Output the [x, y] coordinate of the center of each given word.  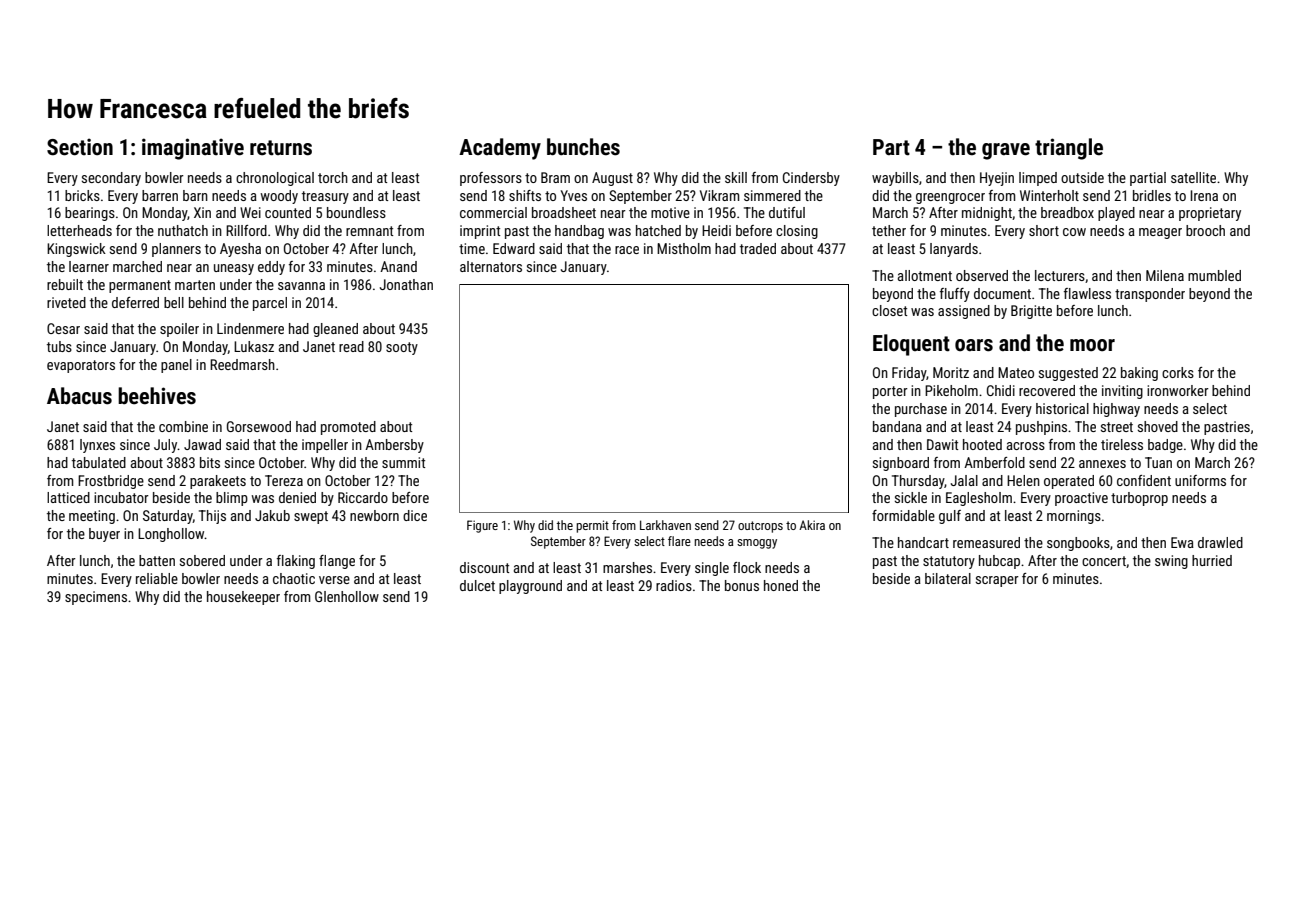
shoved [1158, 426]
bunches [583, 147]
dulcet [477, 585]
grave [1006, 151]
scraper [997, 581]
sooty [402, 348]
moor [1092, 345]
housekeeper [243, 598]
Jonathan [406, 284]
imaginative [193, 149]
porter [890, 392]
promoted [348, 428]
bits [210, 462]
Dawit [942, 444]
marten [195, 285]
